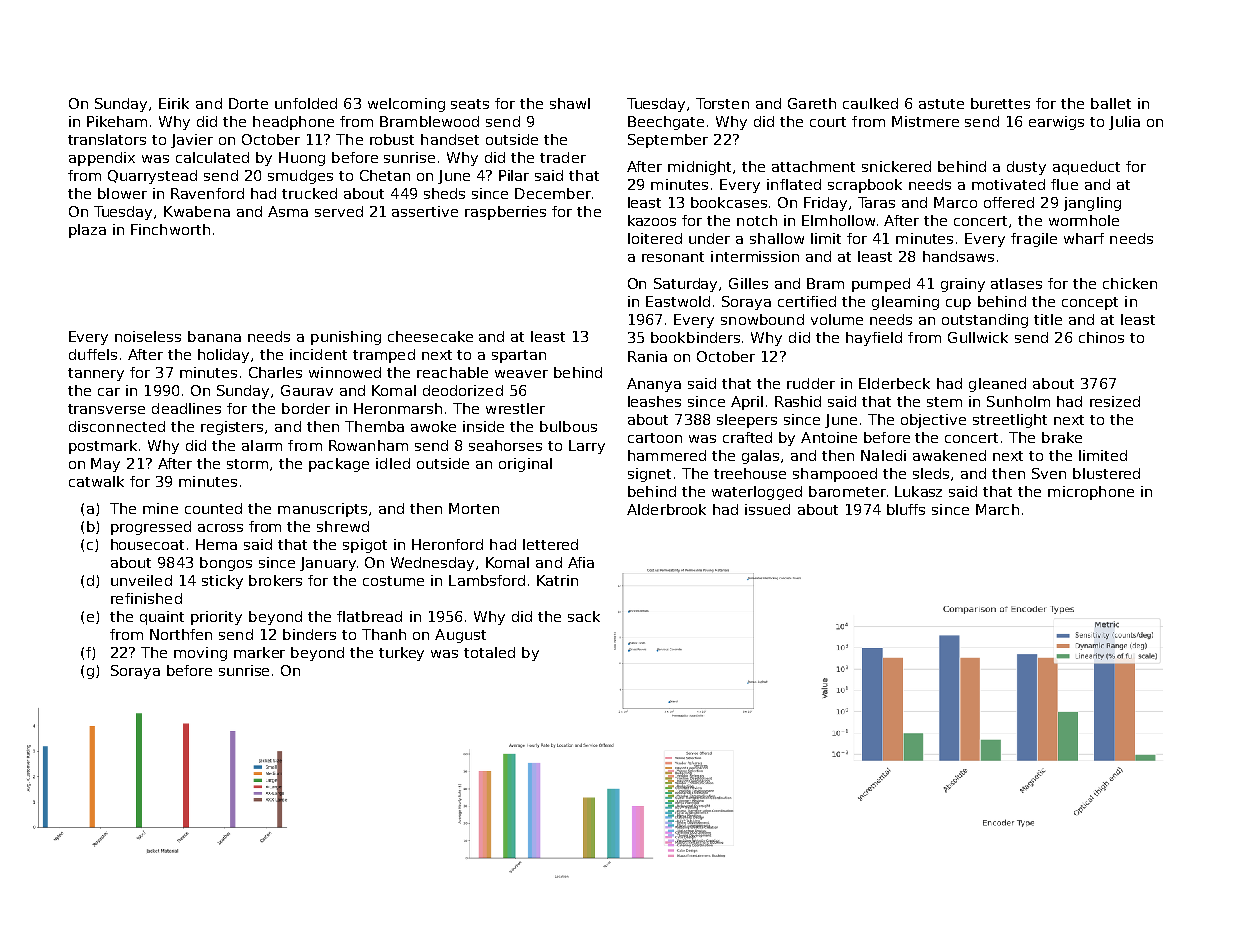 The width and height of the screenshot is (1233, 952). What do you see at coordinates (392, 139) in the screenshot?
I see `robust` at bounding box center [392, 139].
